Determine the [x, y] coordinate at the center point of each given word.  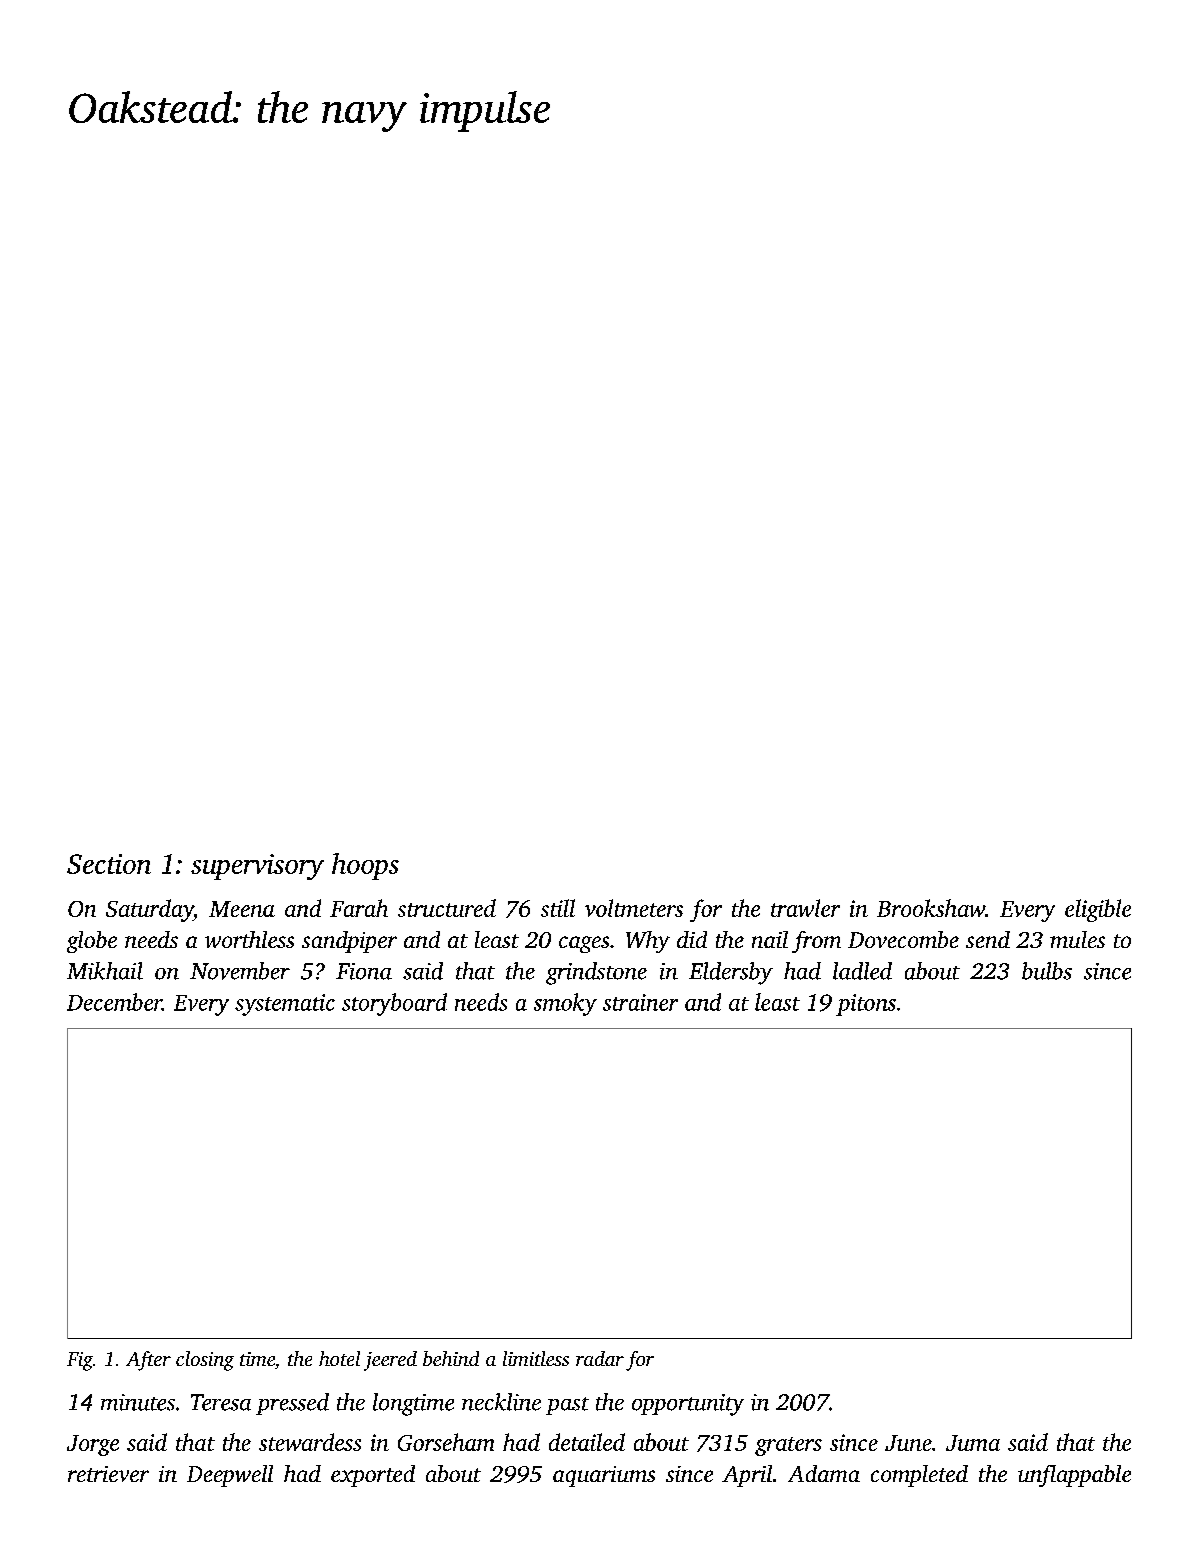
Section [109, 864]
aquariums [604, 1476]
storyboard [394, 1004]
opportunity [688, 1405]
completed [919, 1476]
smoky [565, 1004]
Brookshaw [931, 908]
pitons [866, 1005]
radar [600, 1358]
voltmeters [634, 908]
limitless [536, 1358]
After [148, 1361]
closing [205, 1361]
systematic [285, 1005]
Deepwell [230, 1476]
